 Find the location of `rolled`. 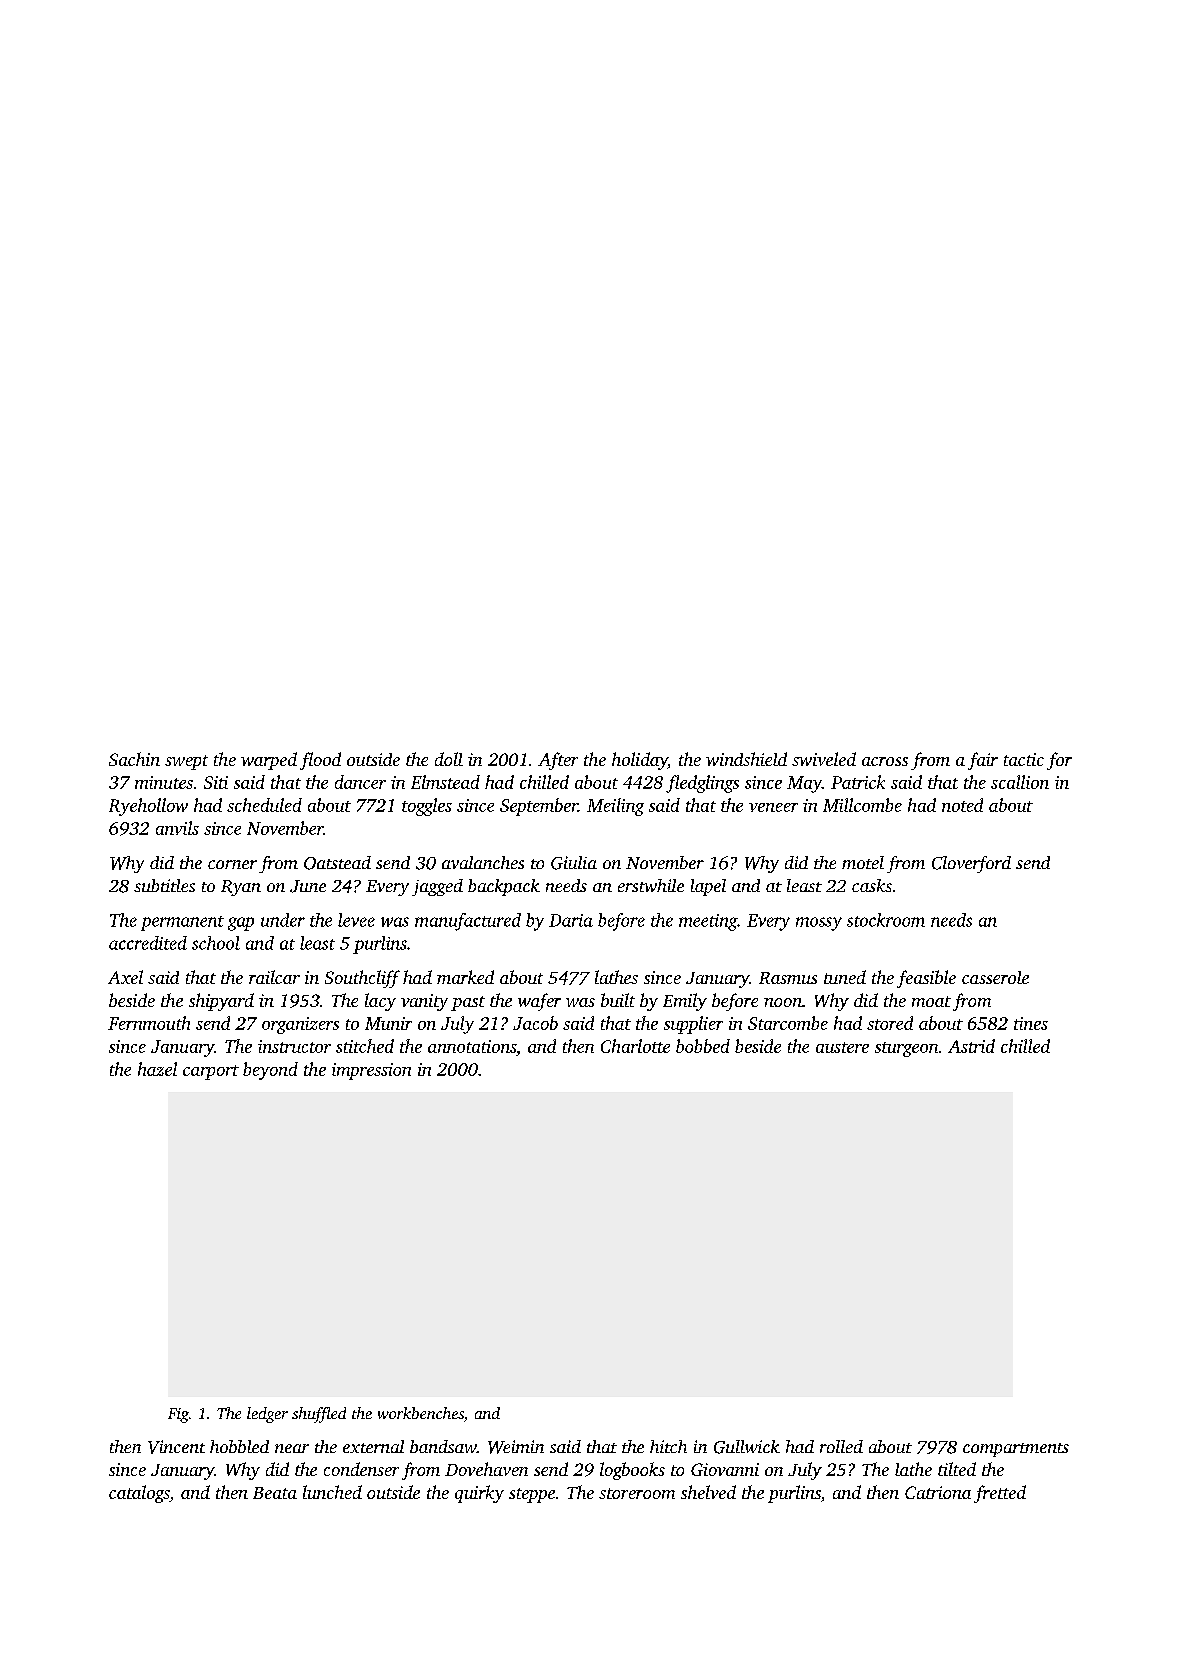

rolled is located at coordinates (841, 1446).
